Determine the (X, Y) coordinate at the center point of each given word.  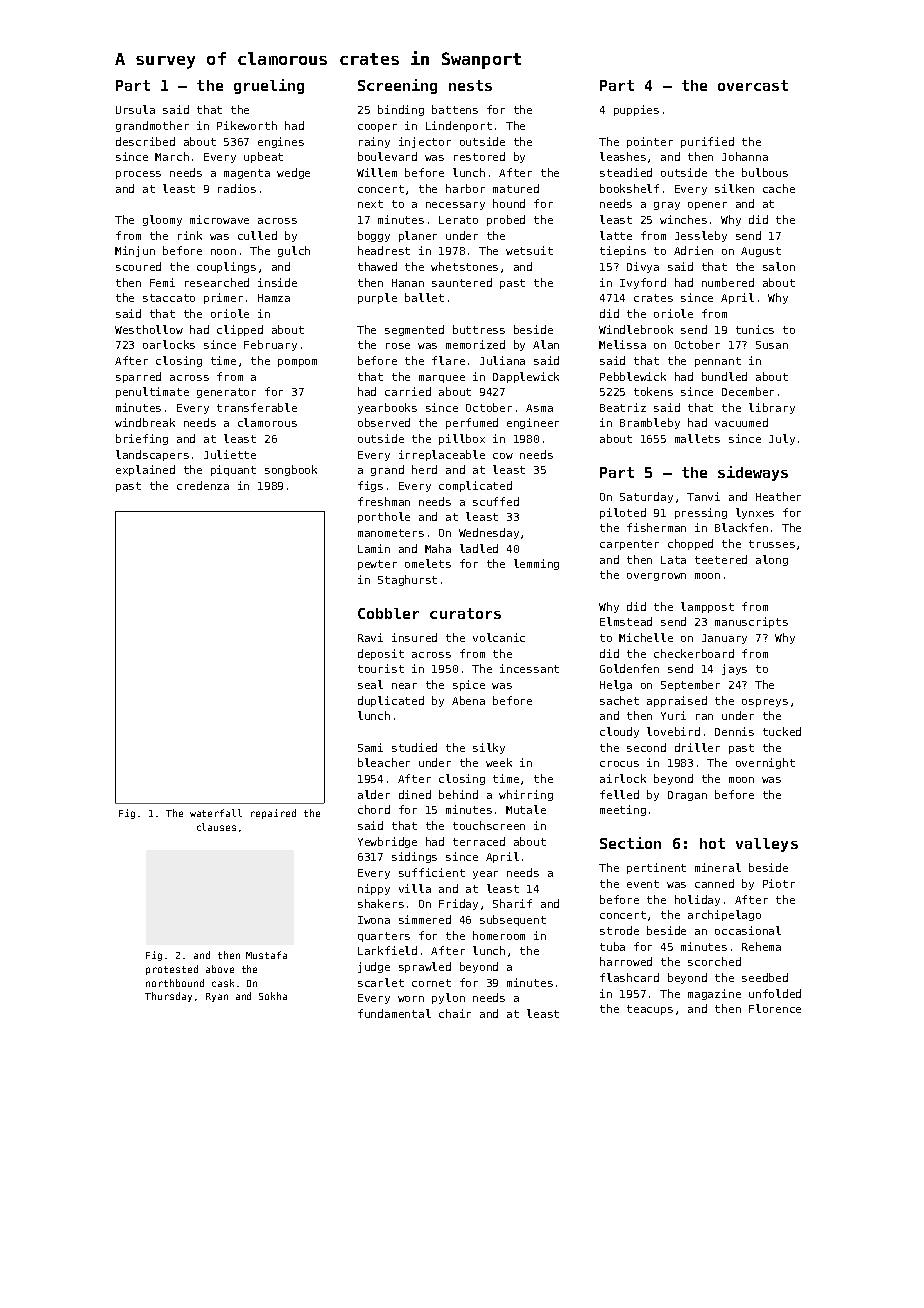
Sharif (512, 903)
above (220, 969)
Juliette (230, 454)
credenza (203, 485)
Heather (778, 496)
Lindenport (459, 126)
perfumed (472, 423)
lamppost (707, 607)
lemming (536, 564)
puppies (636, 110)
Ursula (135, 109)
